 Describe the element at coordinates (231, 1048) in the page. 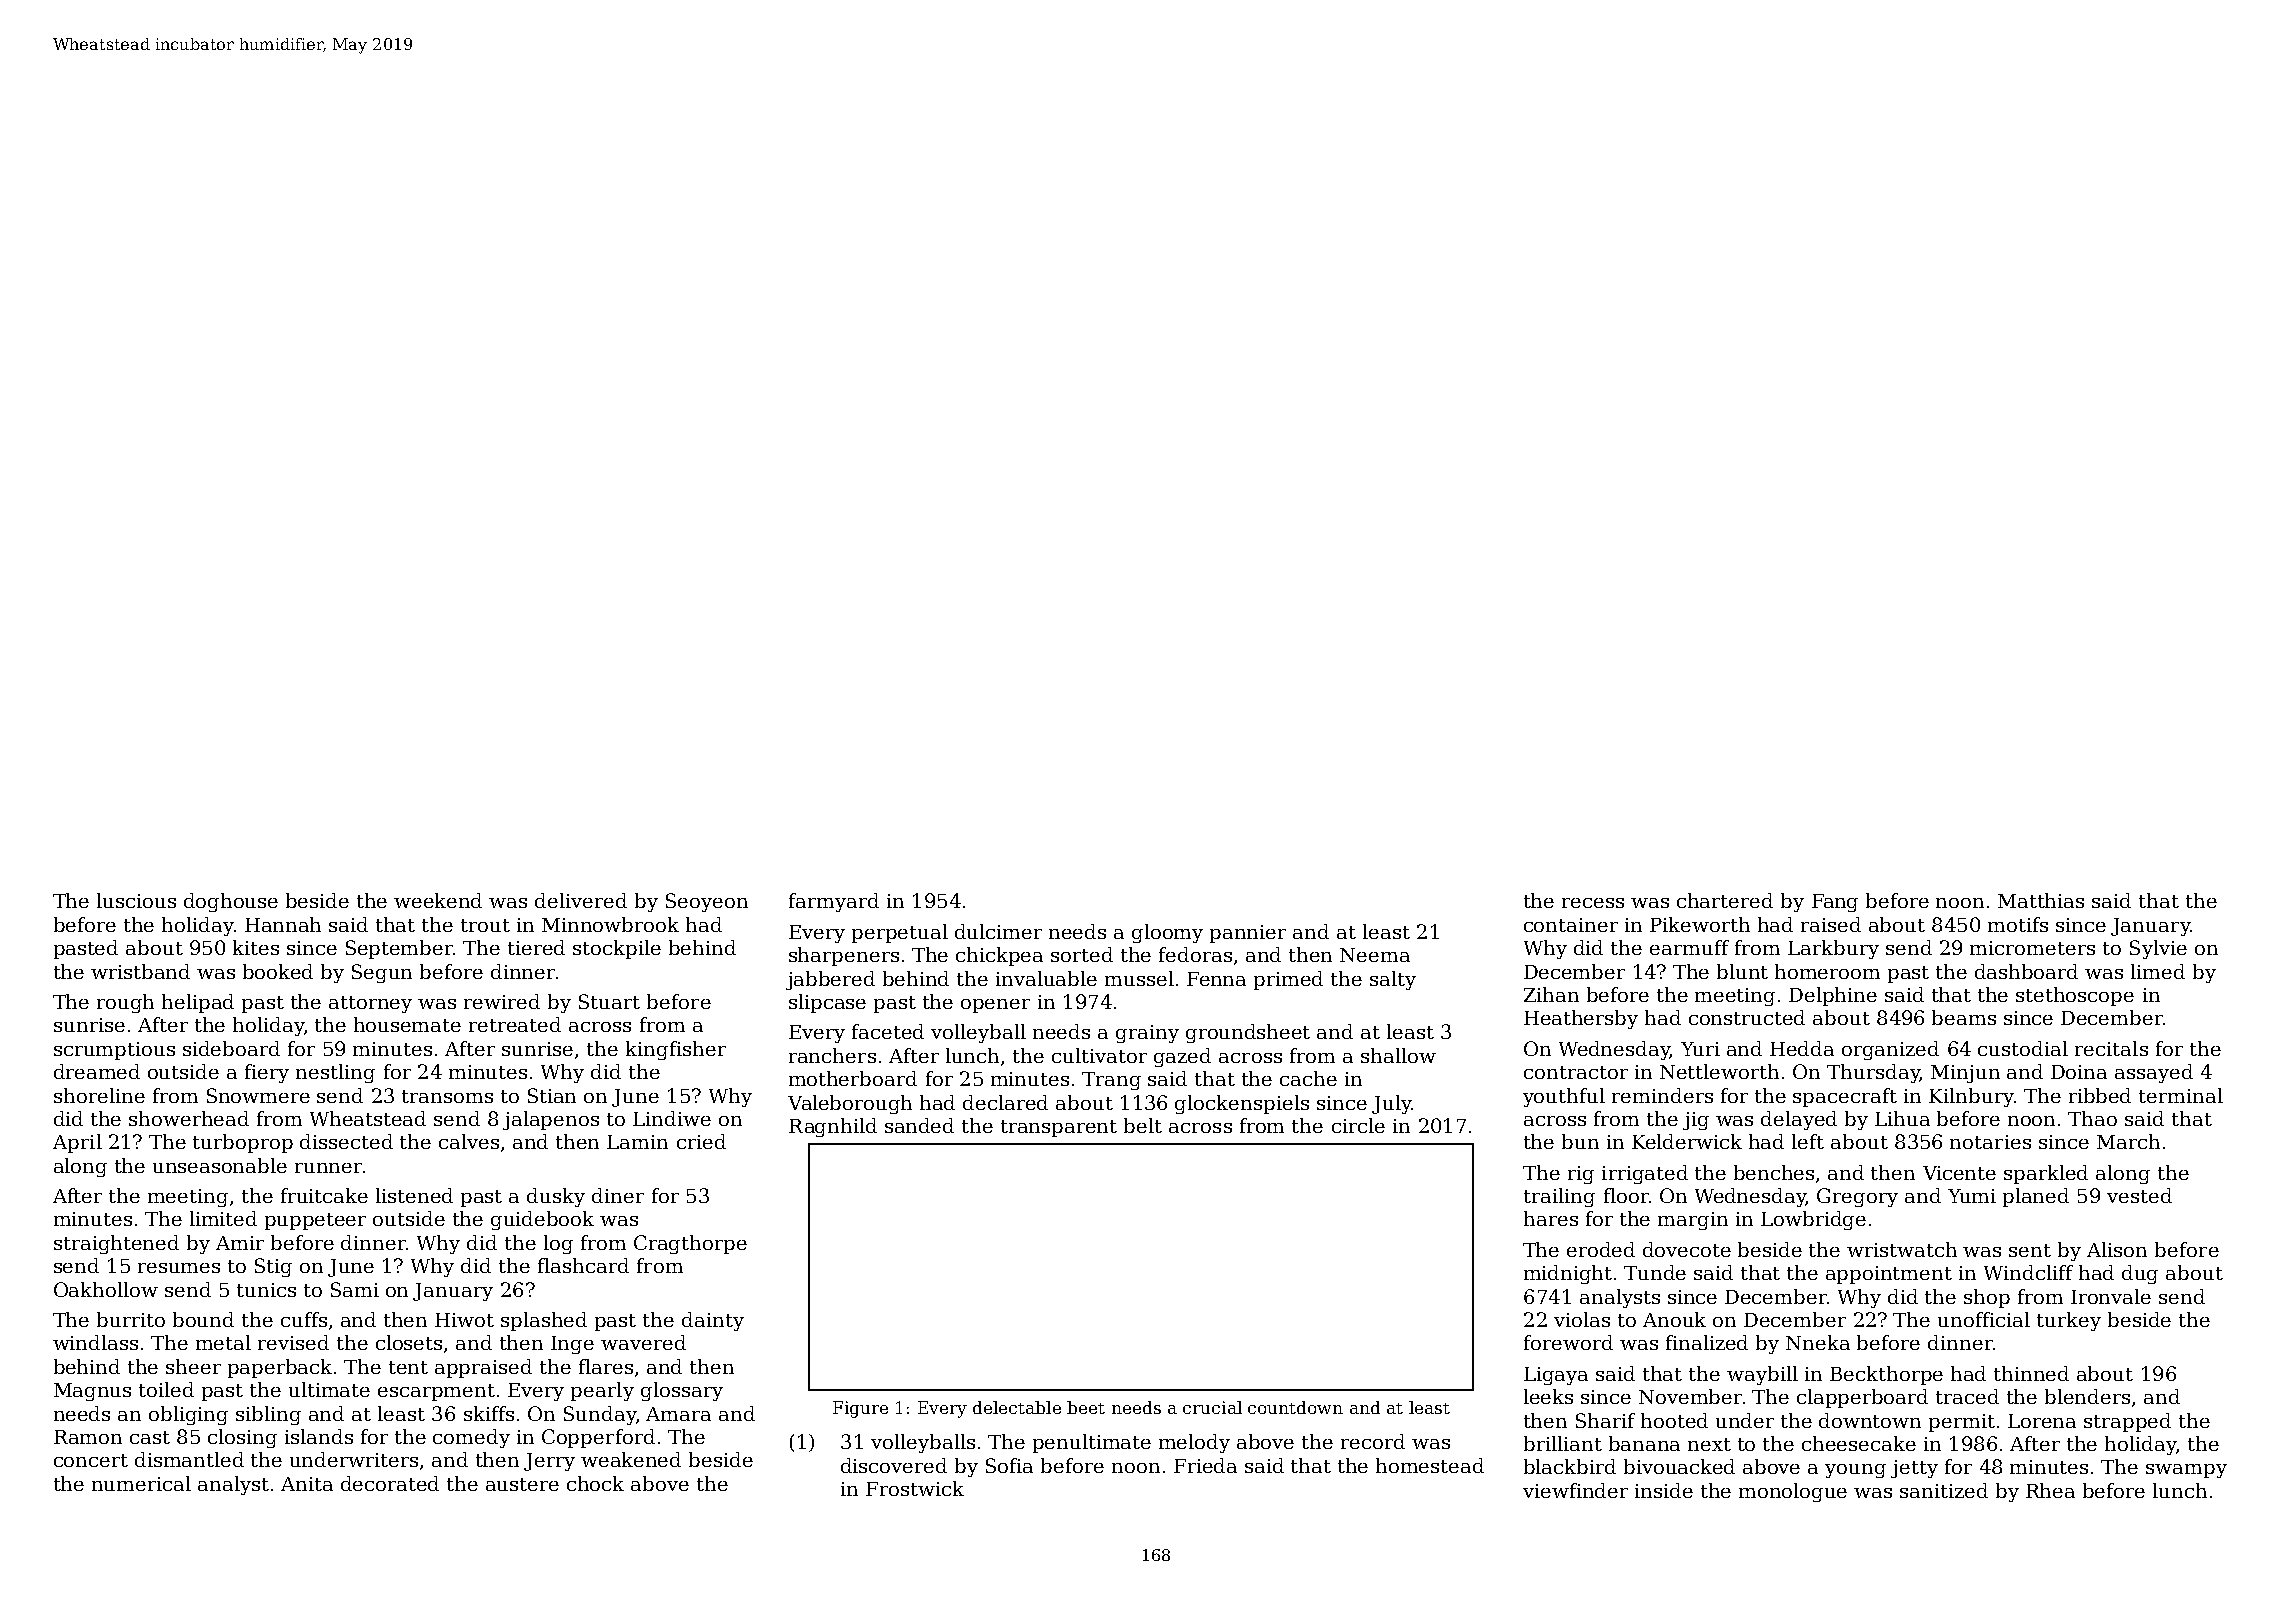

I see `sideboard` at that location.
